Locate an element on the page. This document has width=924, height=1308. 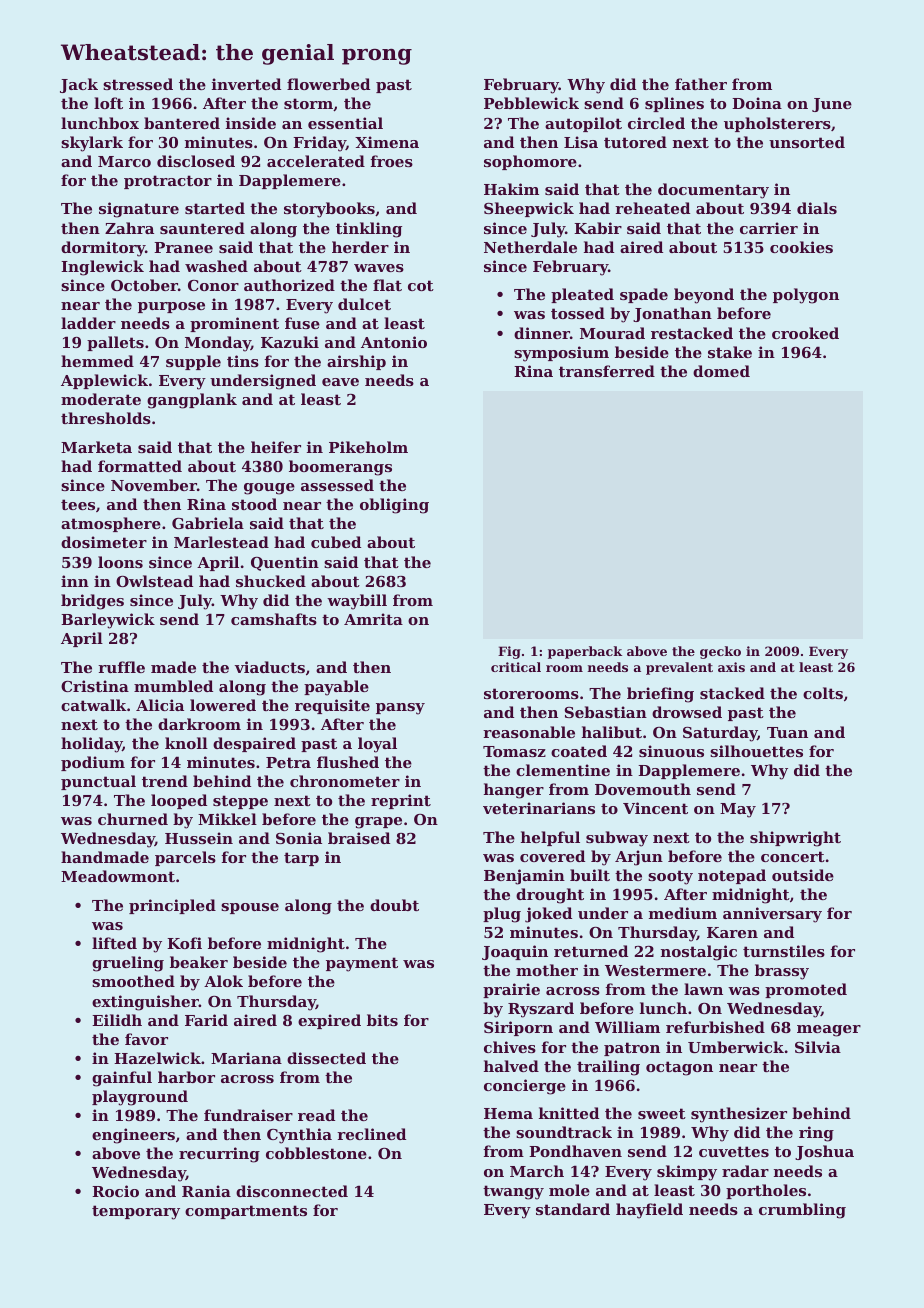
temporary is located at coordinates (136, 1212).
